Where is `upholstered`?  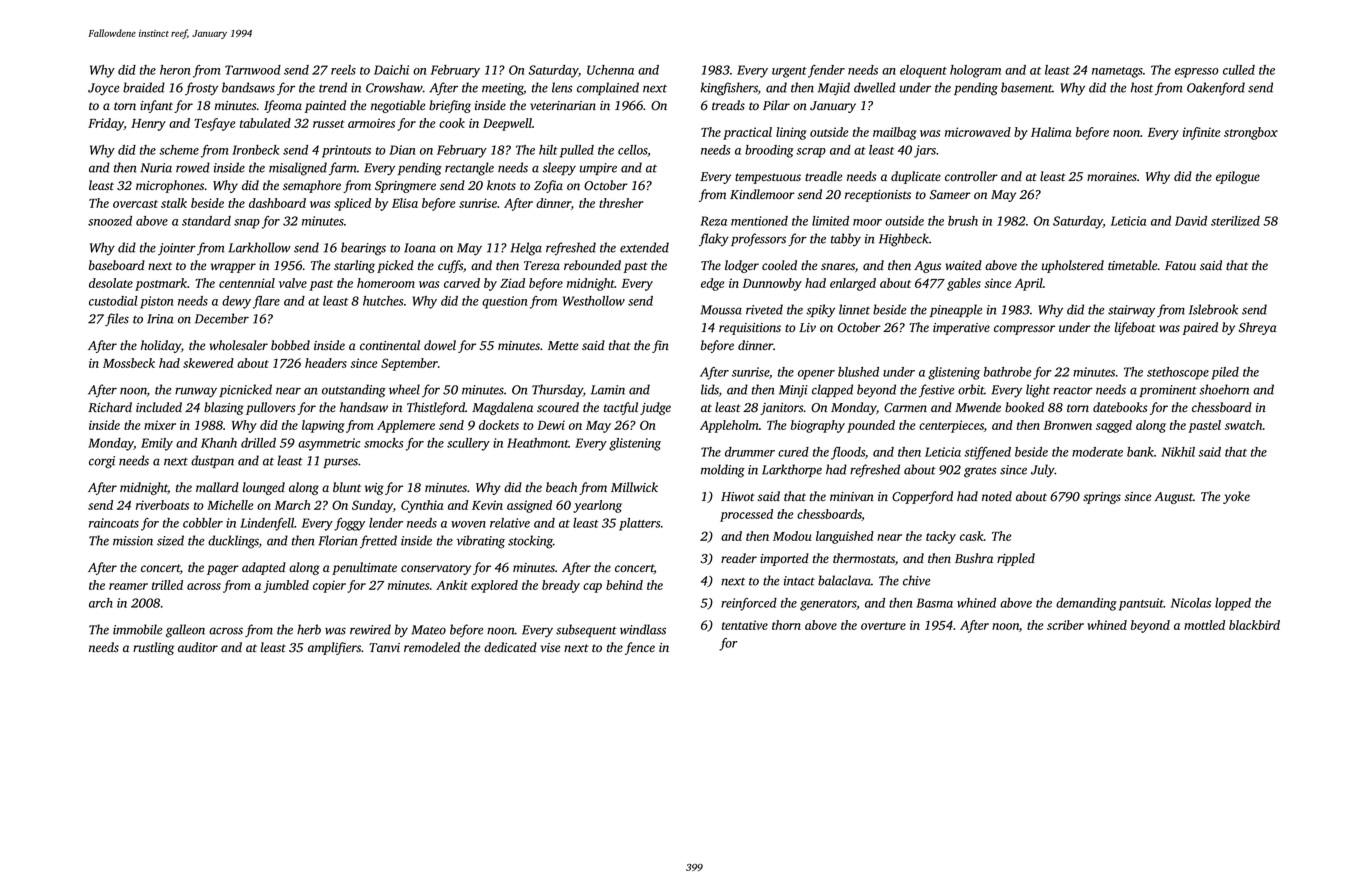
upholstered is located at coordinates (1073, 266).
